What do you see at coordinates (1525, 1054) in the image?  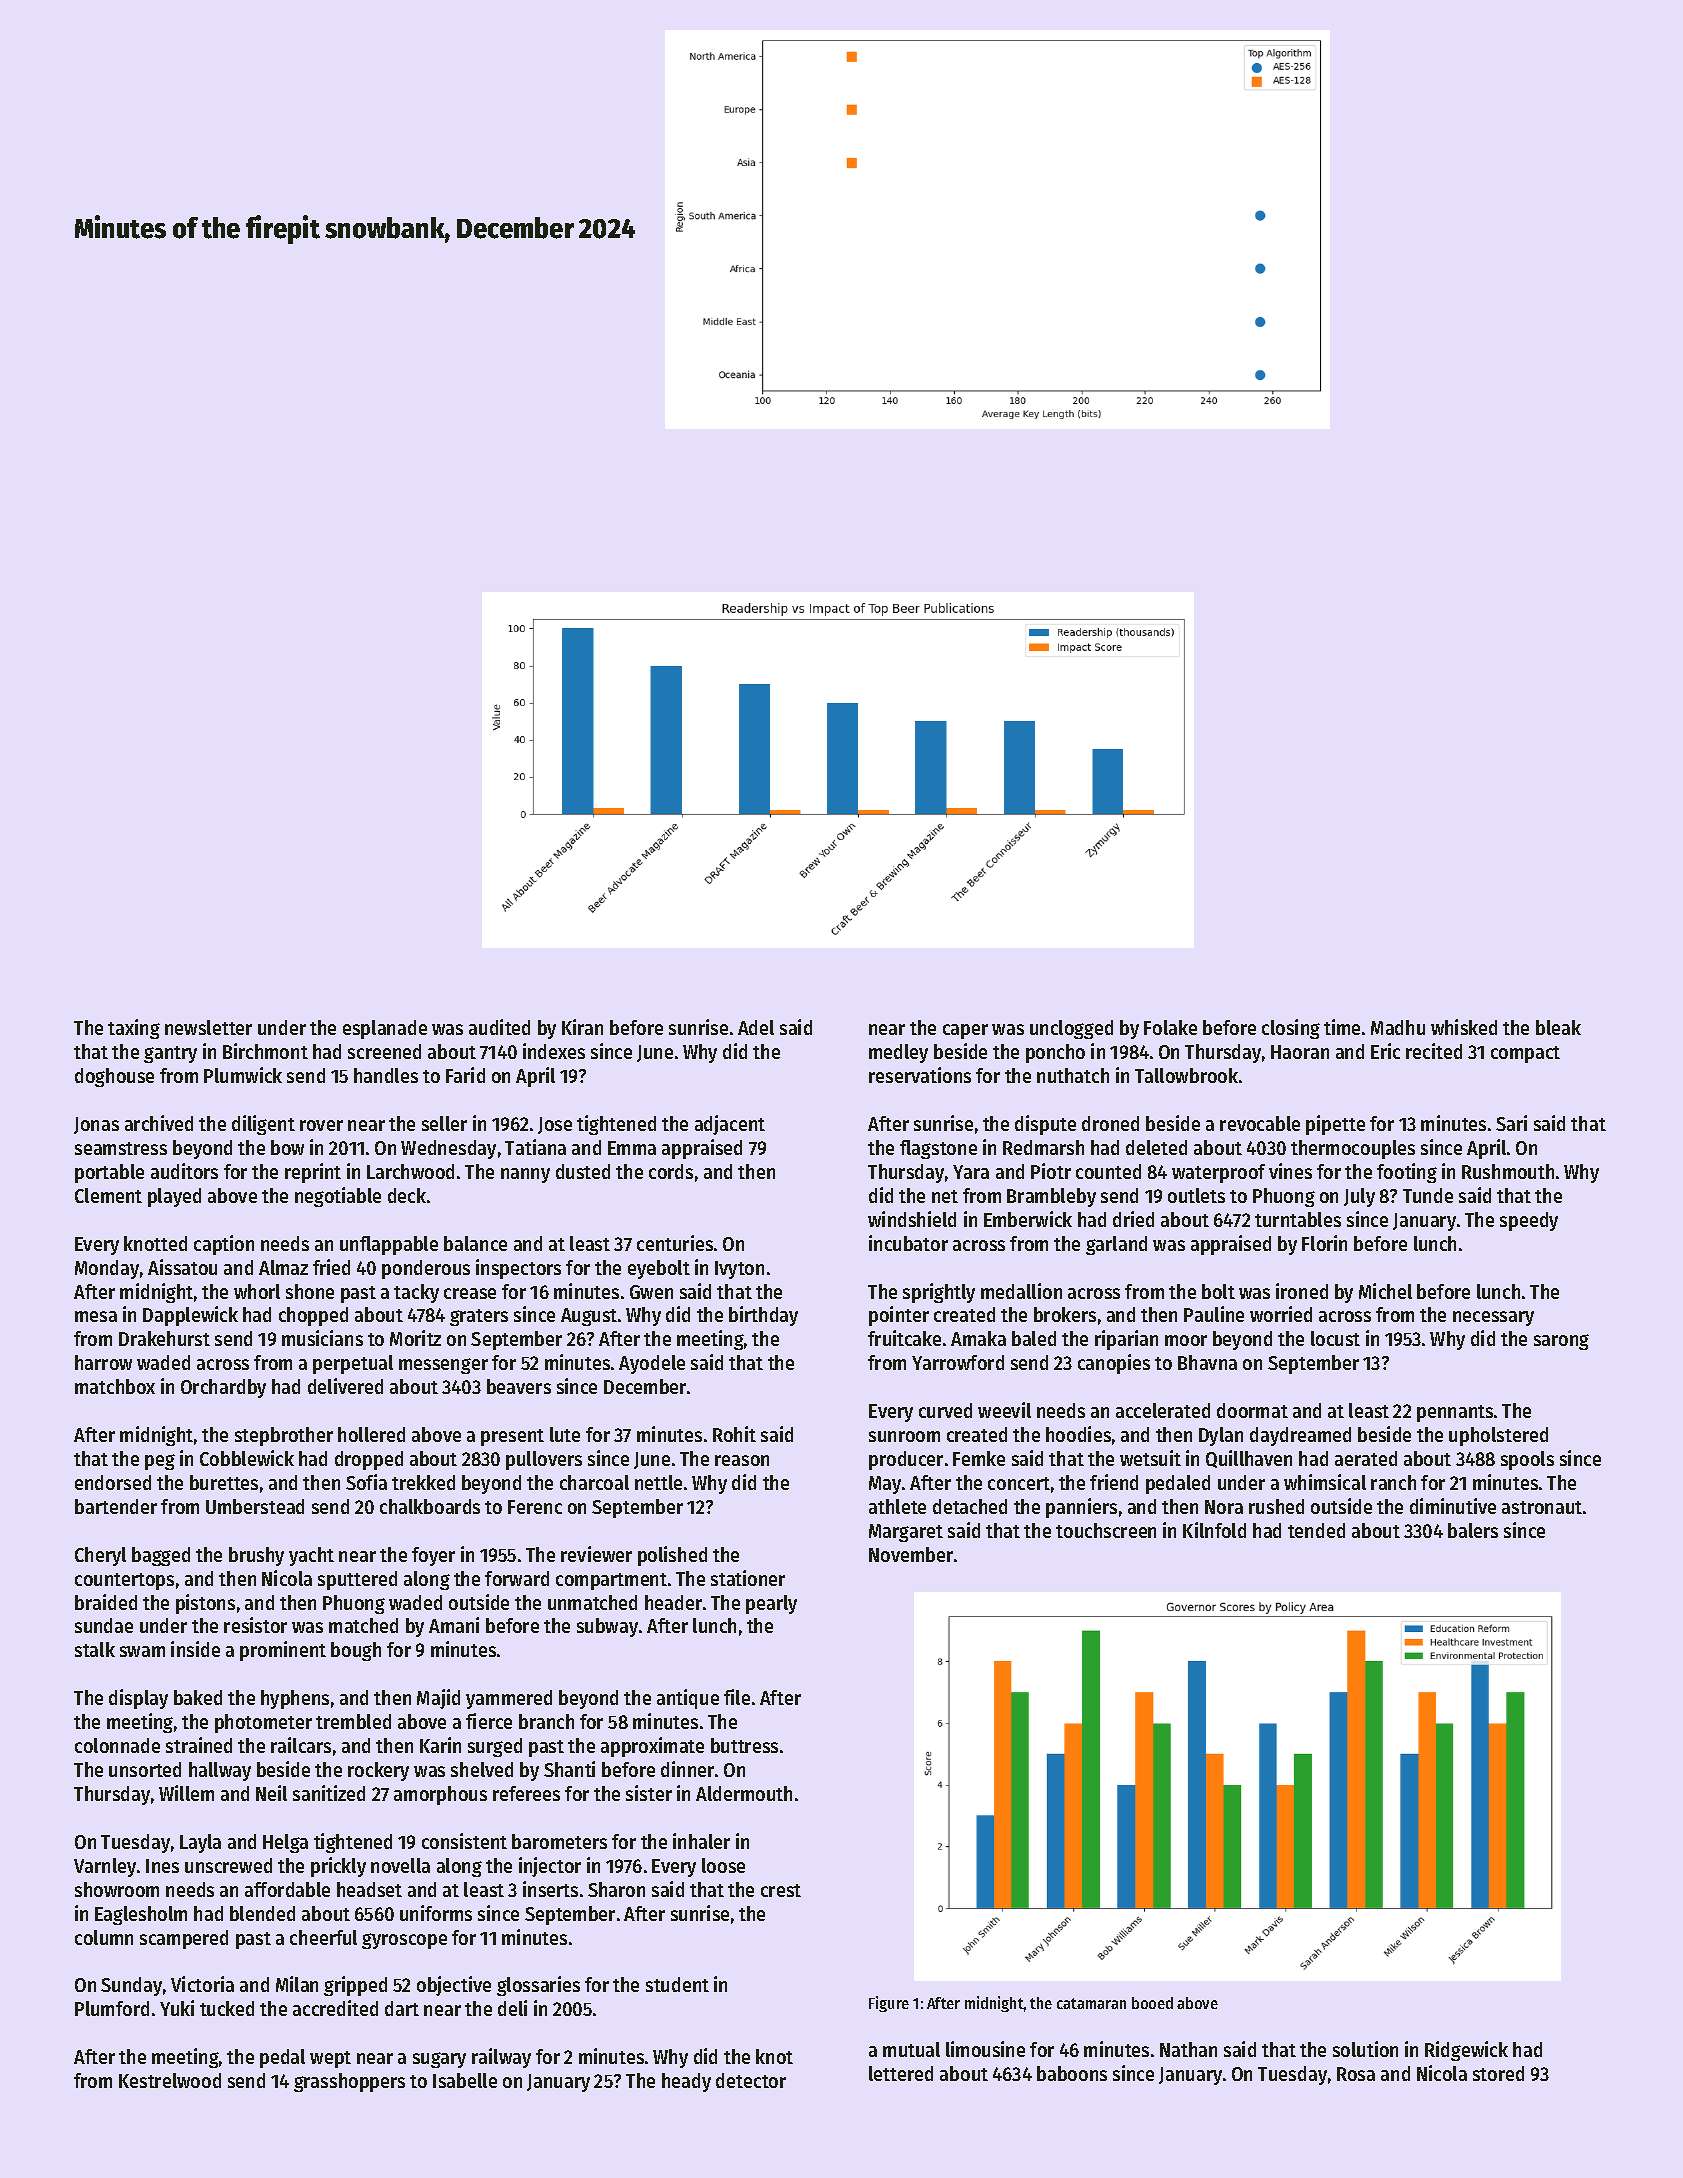 I see `compact` at bounding box center [1525, 1054].
